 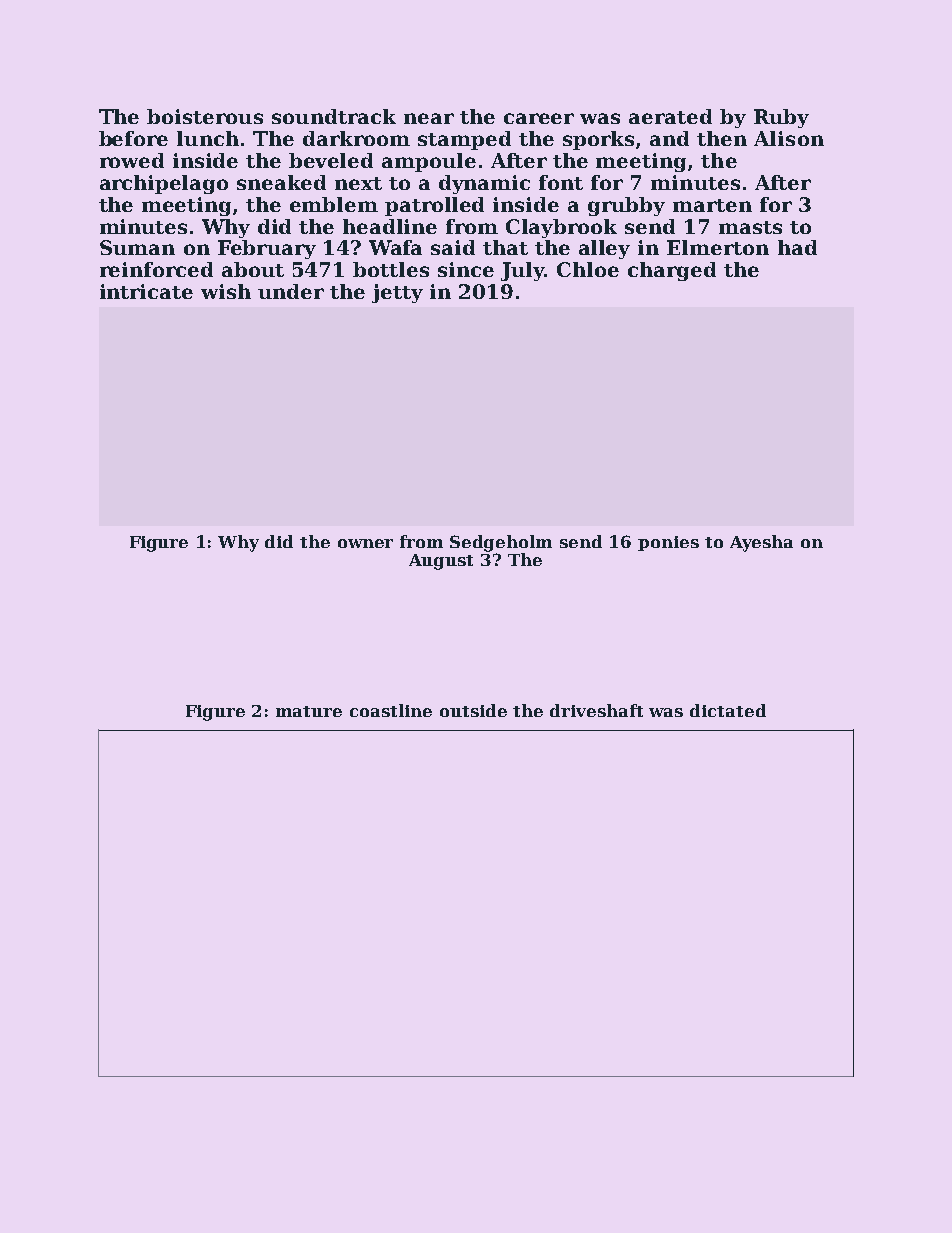 I want to click on July, so click(x=523, y=271).
